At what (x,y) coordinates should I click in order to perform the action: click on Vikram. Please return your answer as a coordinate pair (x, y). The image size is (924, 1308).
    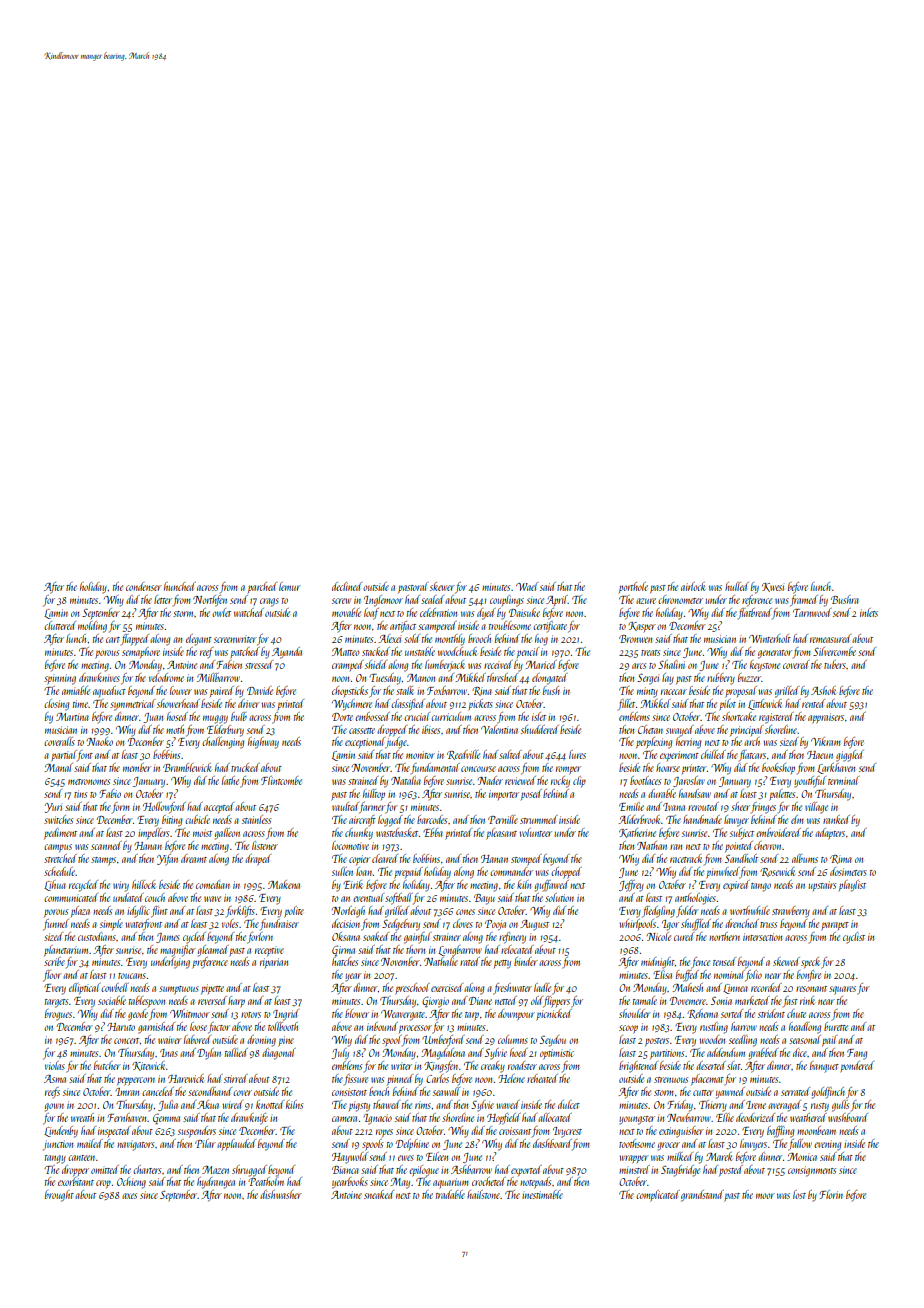
    Looking at the image, I should click on (826, 741).
